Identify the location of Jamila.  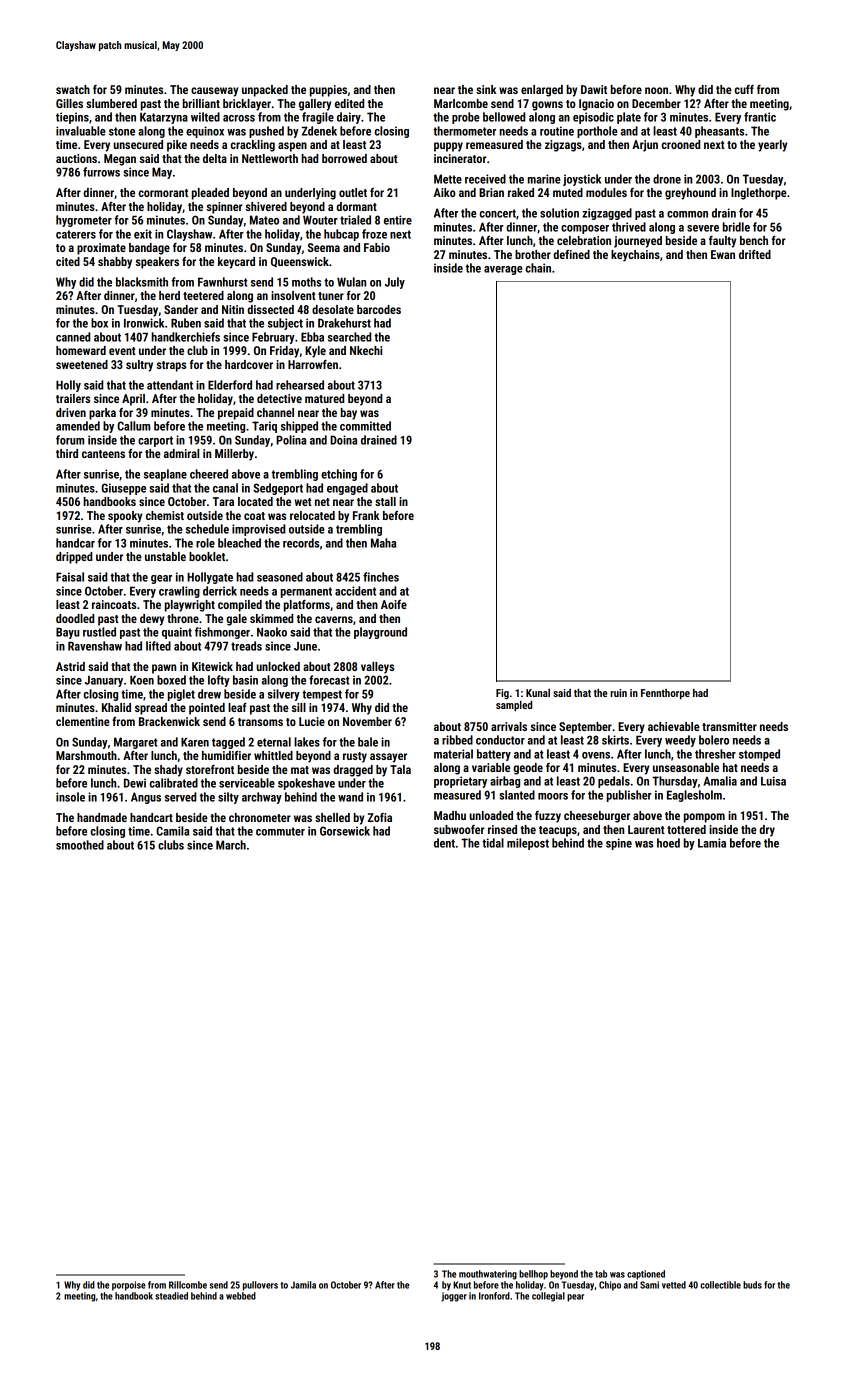
(303, 1285).
